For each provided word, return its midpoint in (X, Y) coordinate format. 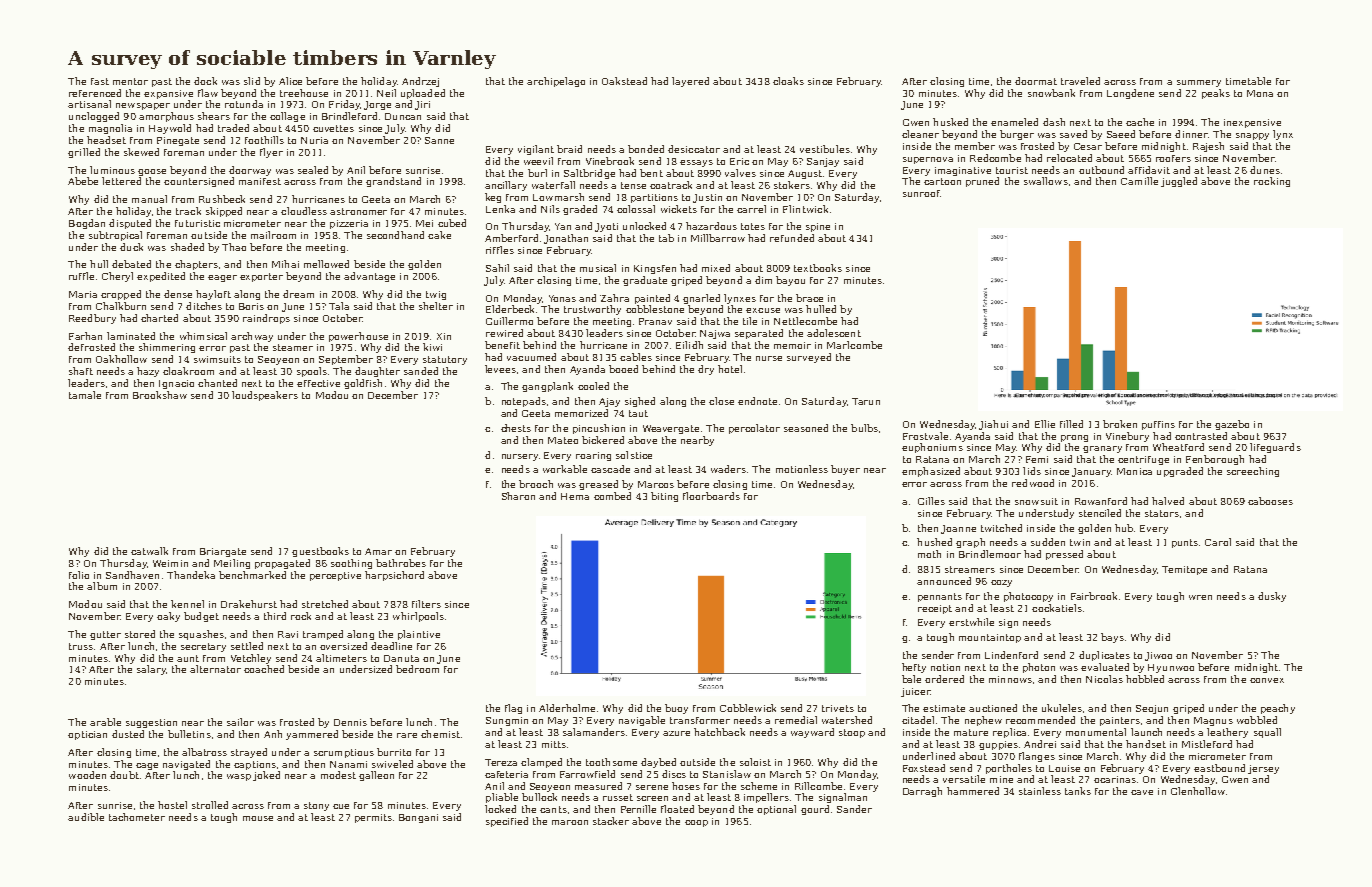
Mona (1260, 93)
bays (1112, 638)
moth (929, 554)
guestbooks (320, 552)
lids (1032, 471)
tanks (1078, 791)
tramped (323, 635)
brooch (536, 484)
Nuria (314, 140)
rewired (504, 333)
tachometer (137, 817)
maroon (570, 822)
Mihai (285, 264)
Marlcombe (854, 345)
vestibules (825, 149)
